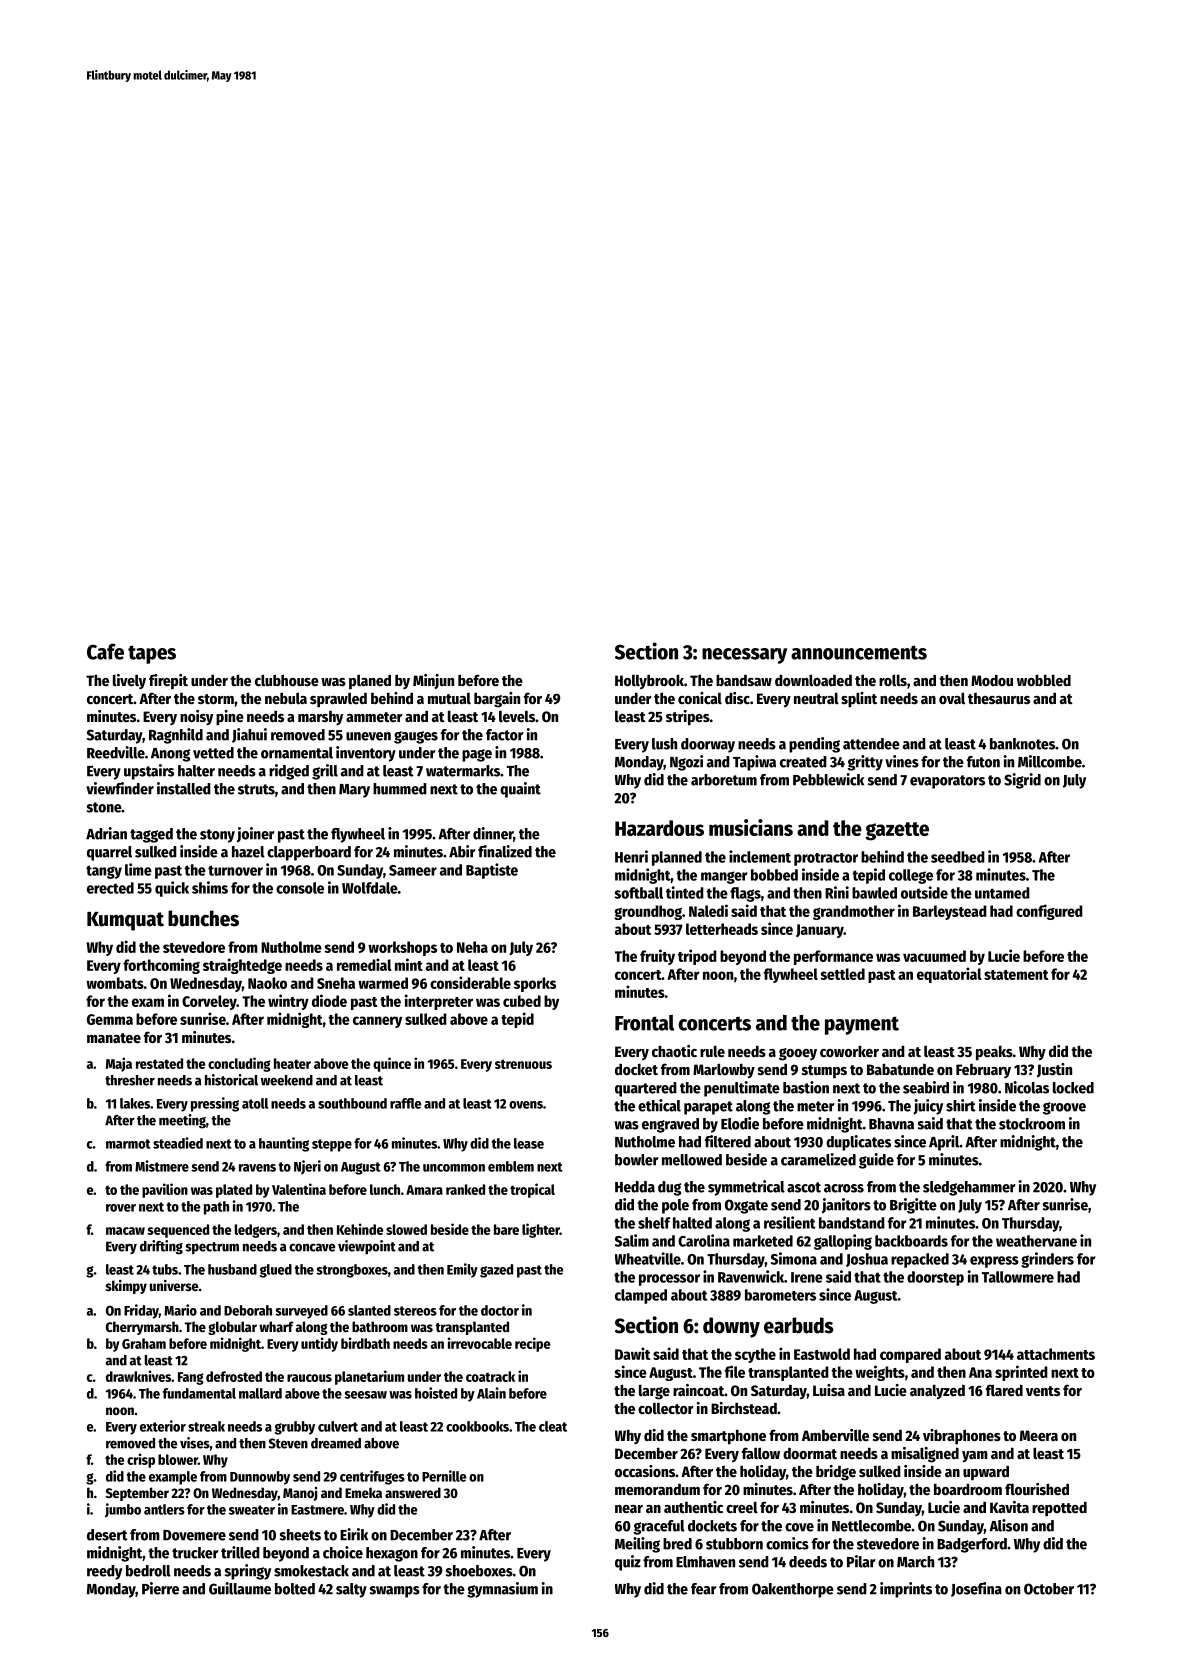 The width and height of the screenshot is (1183, 1673). I want to click on gooey, so click(798, 1054).
